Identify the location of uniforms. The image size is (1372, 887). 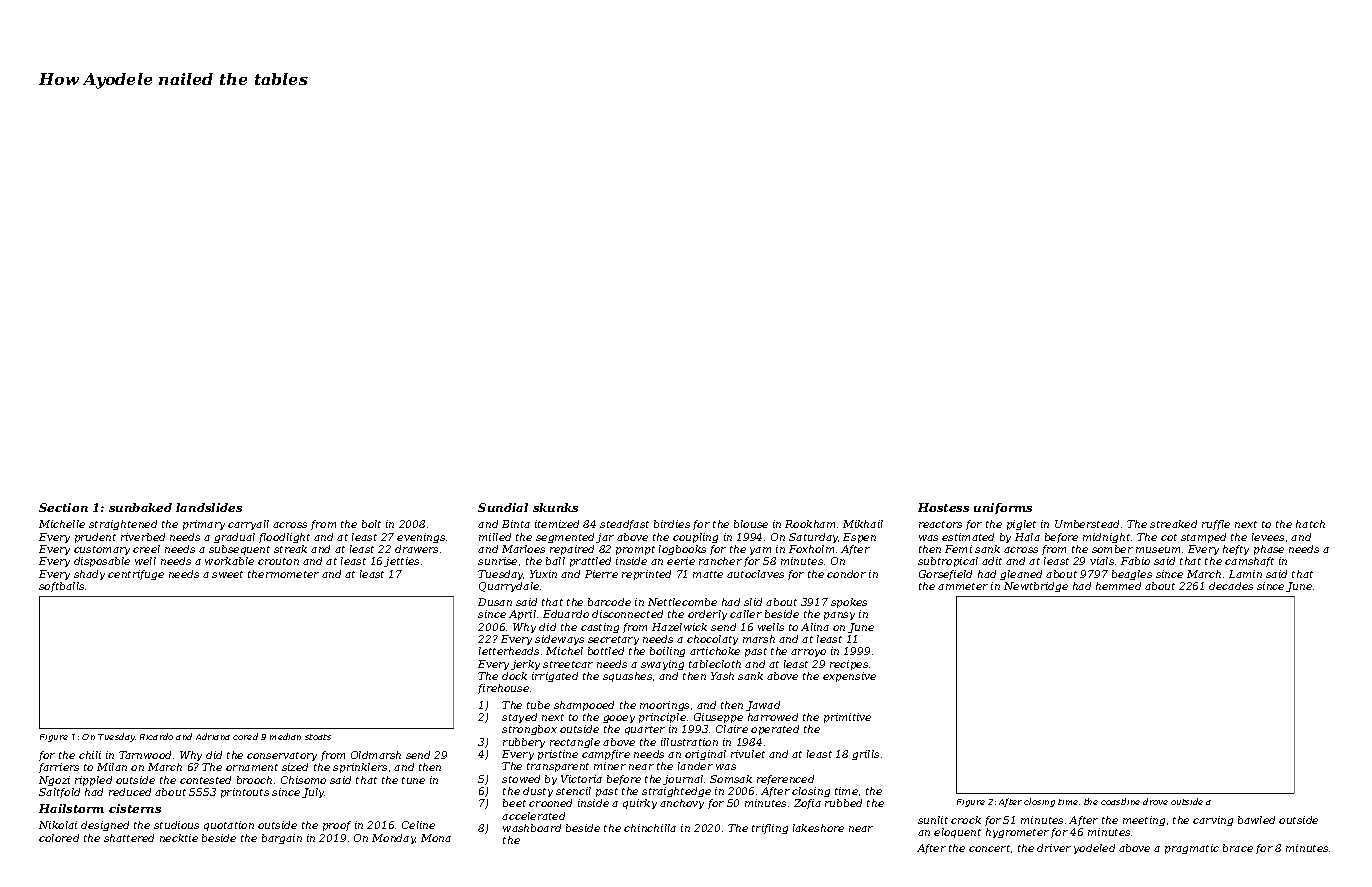
(1003, 508).
